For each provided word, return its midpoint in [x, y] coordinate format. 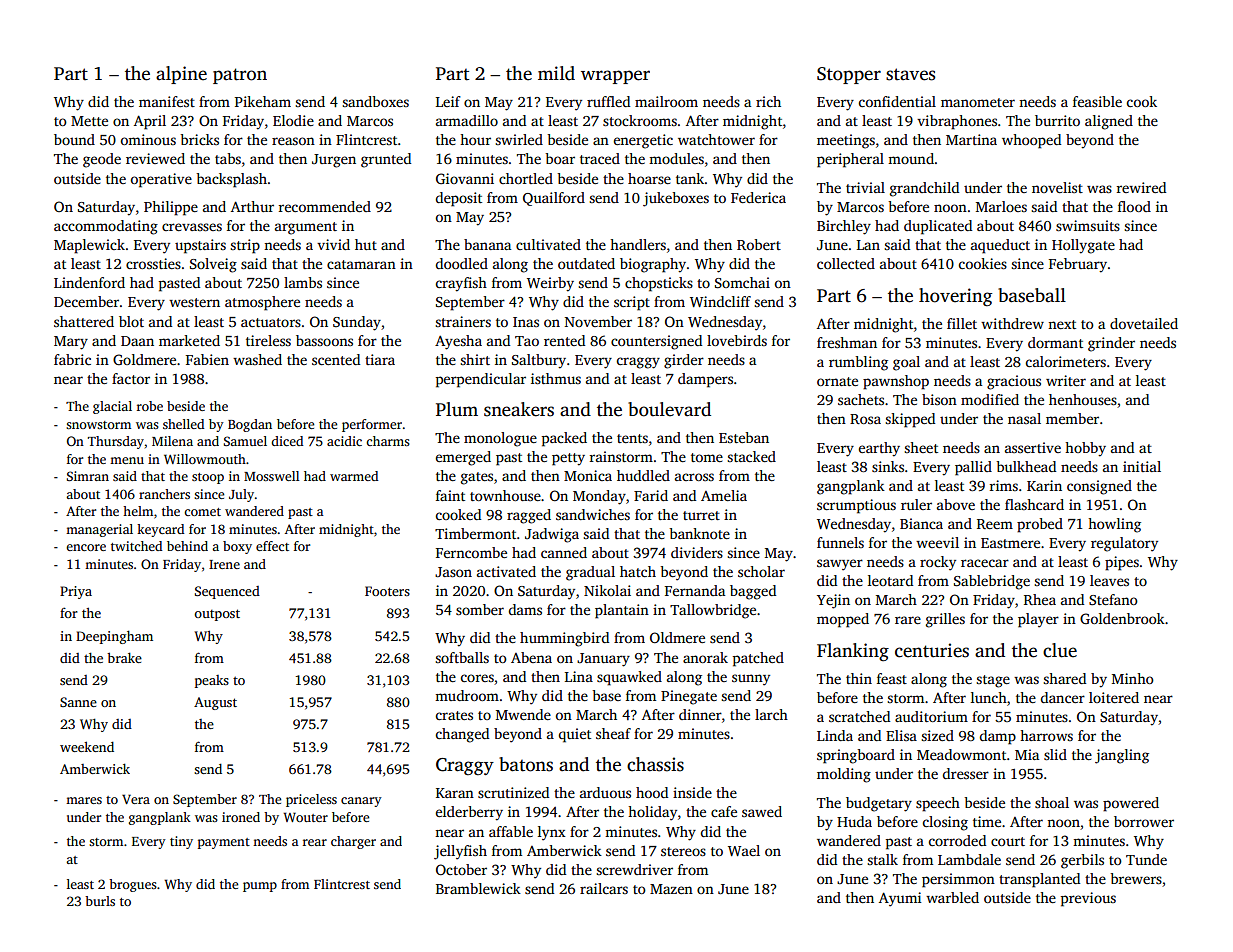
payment [224, 843]
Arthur [252, 206]
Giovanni [465, 178]
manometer [978, 102]
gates [477, 478]
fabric [72, 359]
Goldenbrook [1122, 618]
